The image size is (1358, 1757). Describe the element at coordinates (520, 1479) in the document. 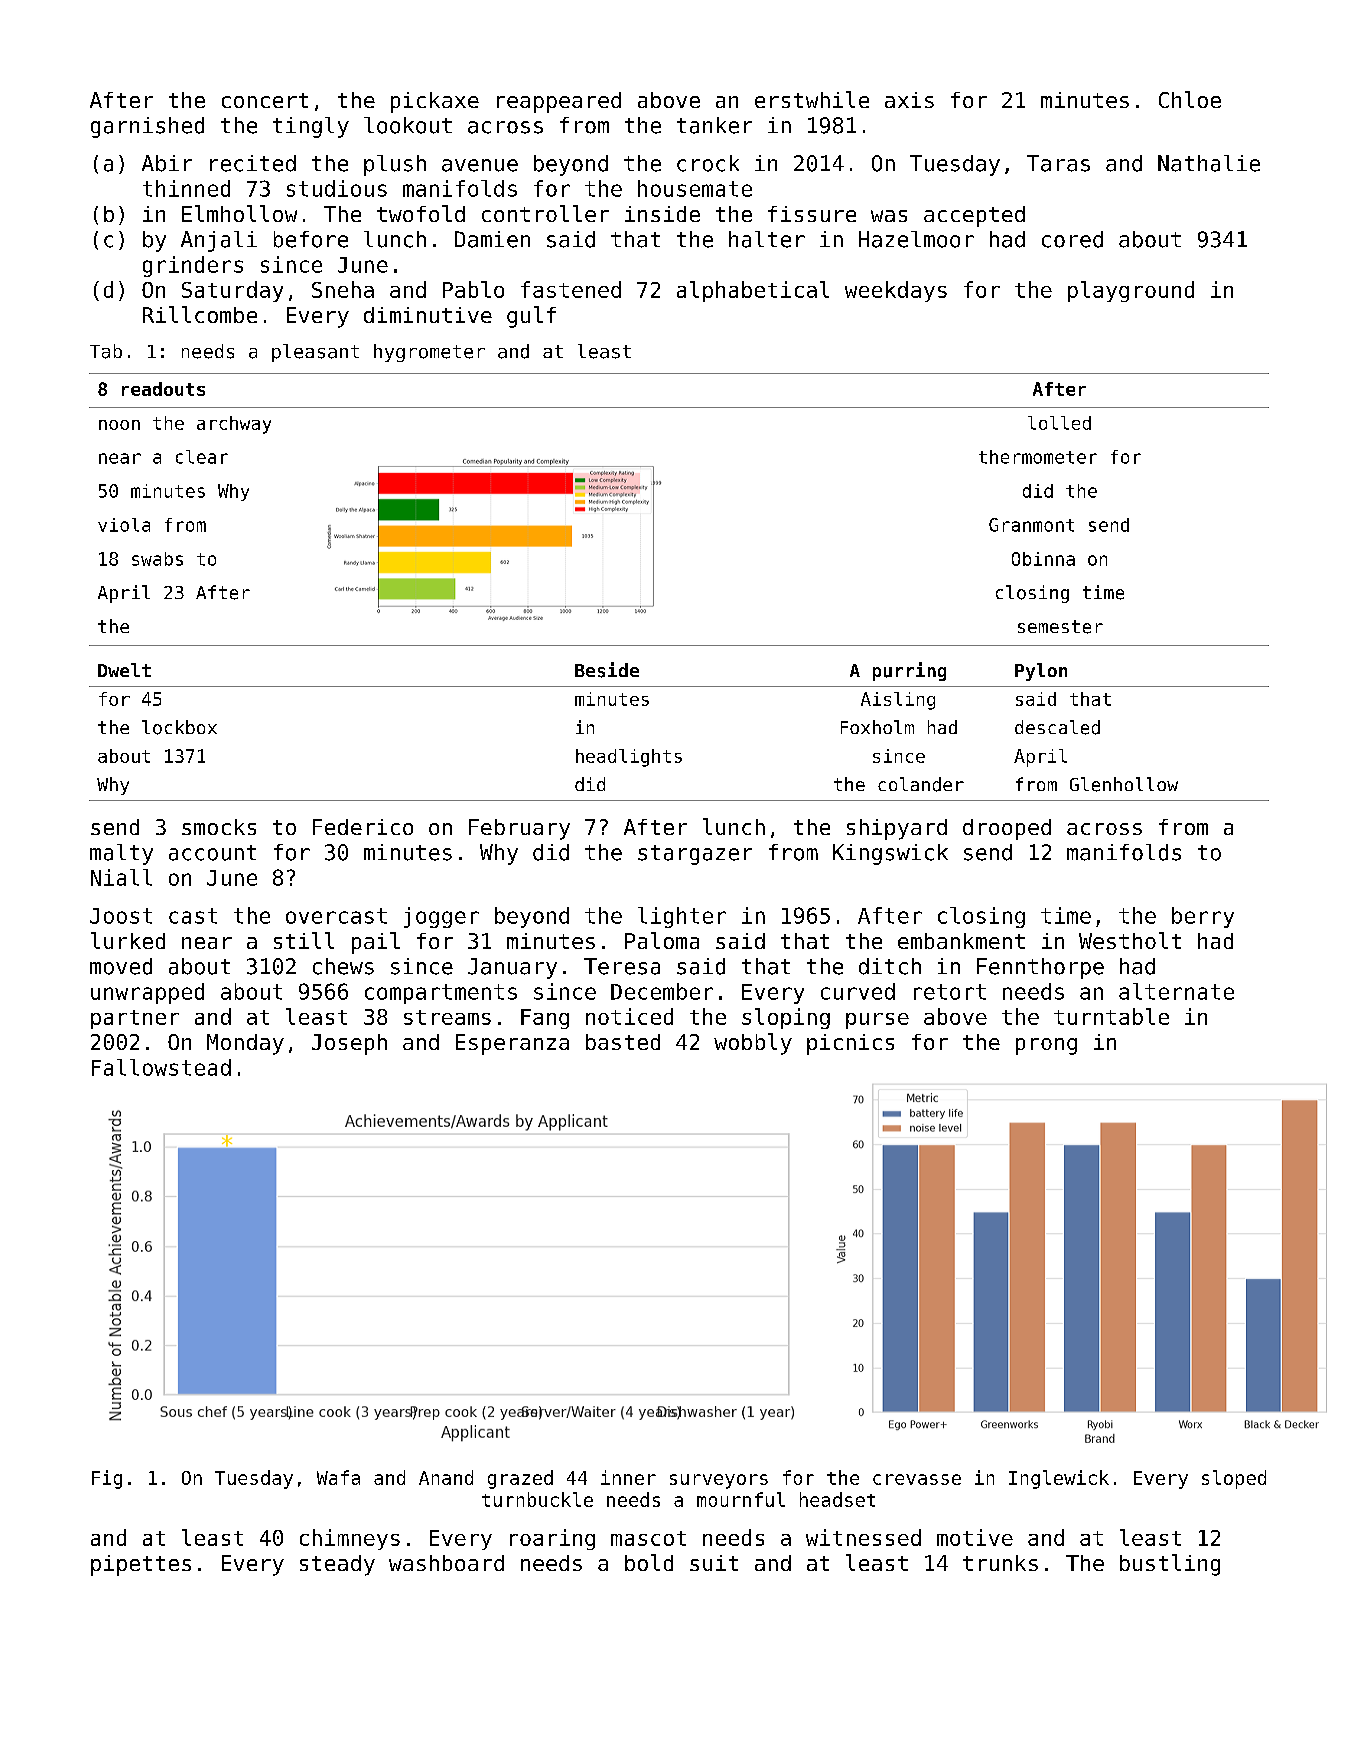

I see `grazed` at that location.
